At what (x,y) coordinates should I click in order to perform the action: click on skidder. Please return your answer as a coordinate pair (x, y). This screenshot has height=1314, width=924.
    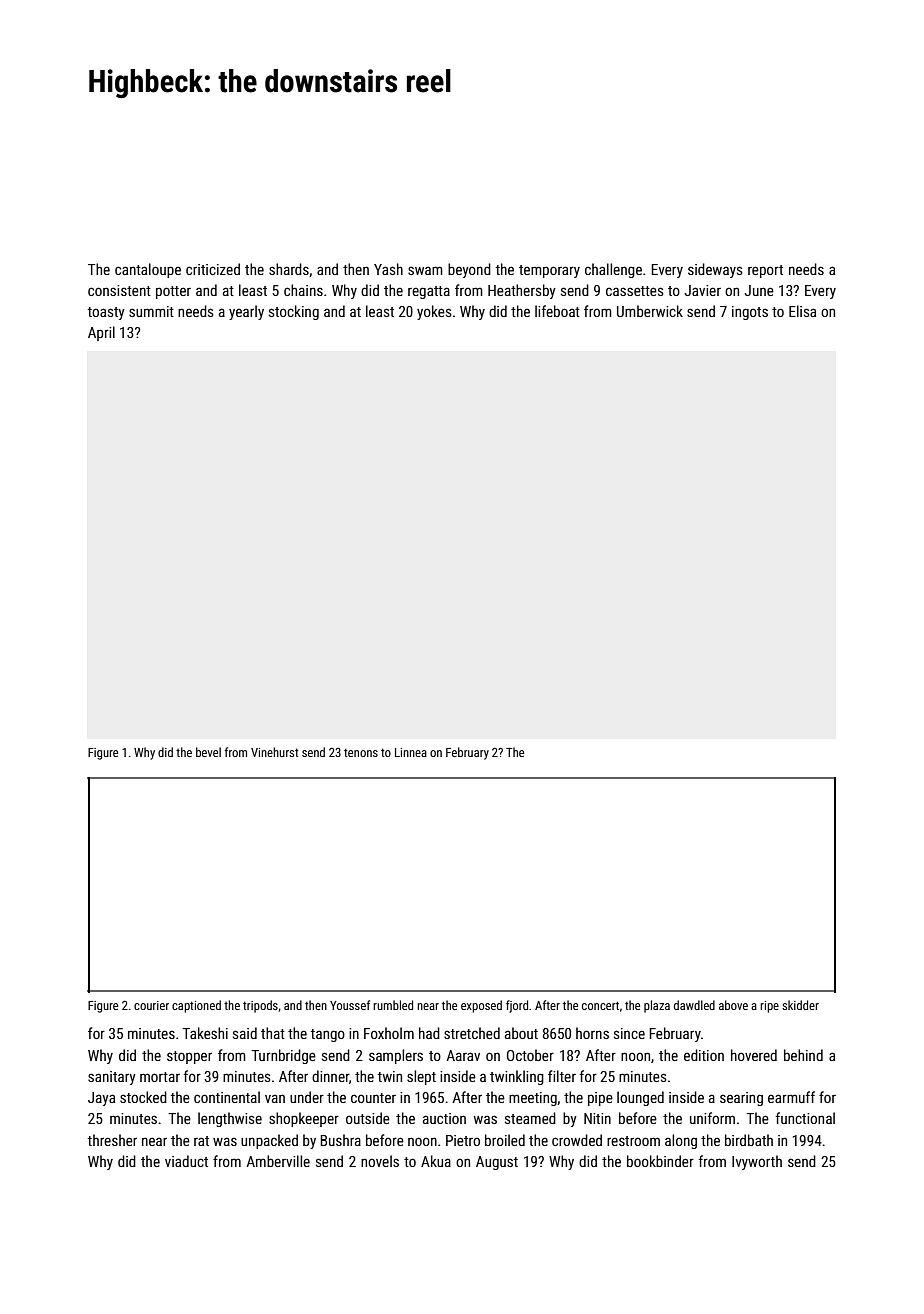
    Looking at the image, I should click on (800, 1005).
